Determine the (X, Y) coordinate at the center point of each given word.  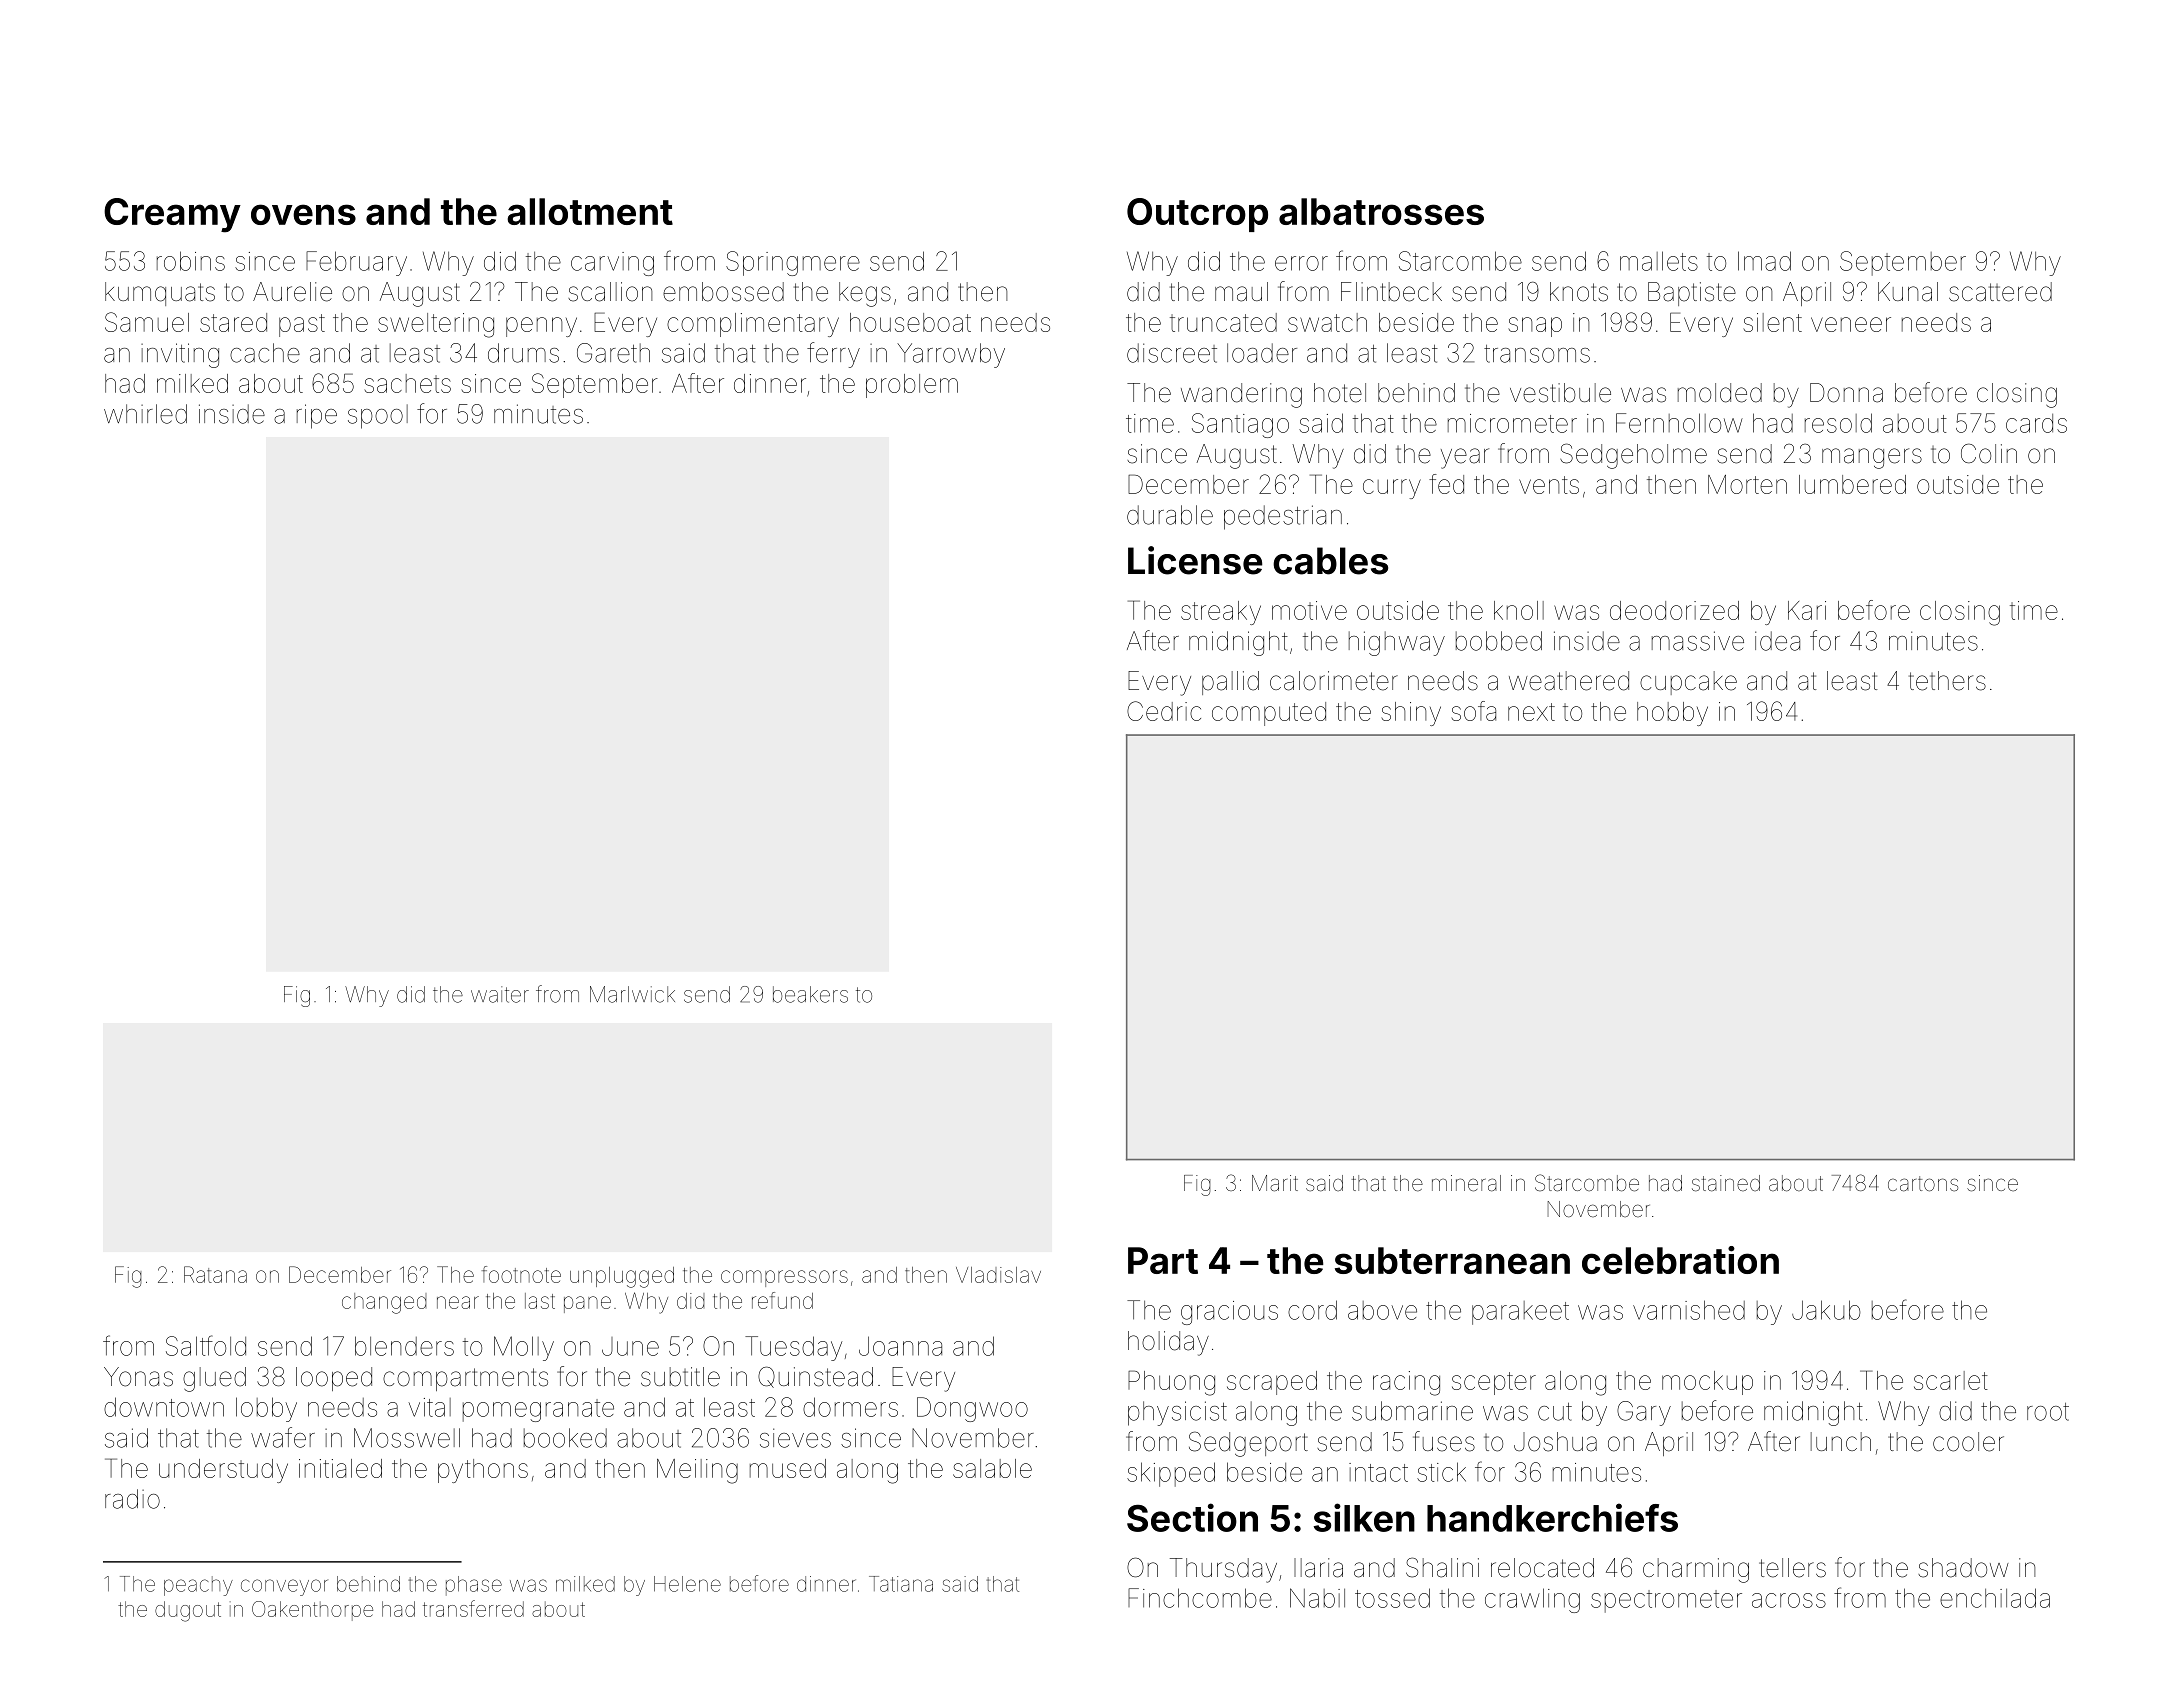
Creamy (172, 215)
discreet (1172, 353)
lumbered (1852, 484)
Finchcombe (1200, 1598)
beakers (810, 994)
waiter (500, 994)
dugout (188, 1611)
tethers (1947, 681)
